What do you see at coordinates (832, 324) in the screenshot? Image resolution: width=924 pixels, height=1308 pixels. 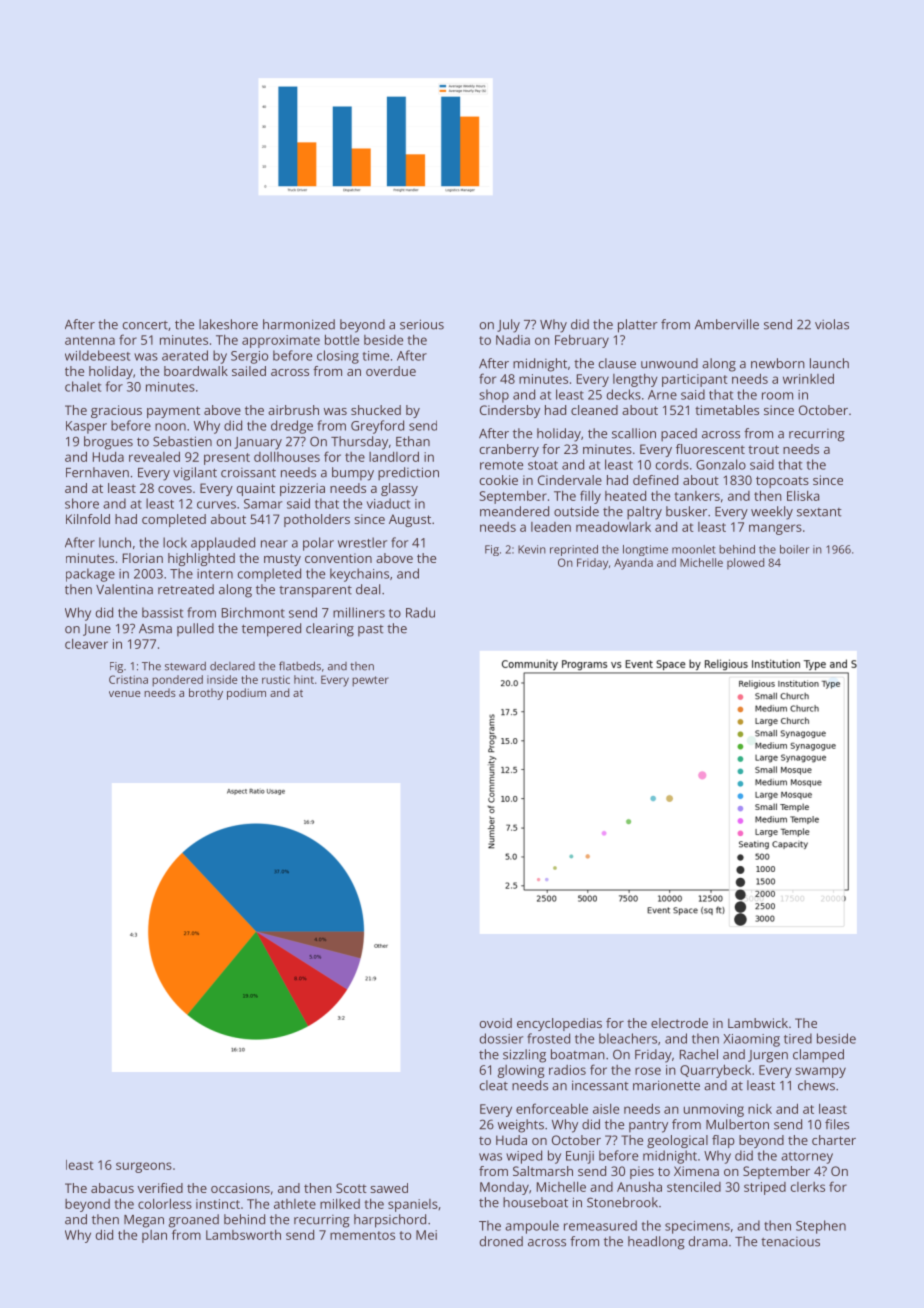 I see `violas` at bounding box center [832, 324].
